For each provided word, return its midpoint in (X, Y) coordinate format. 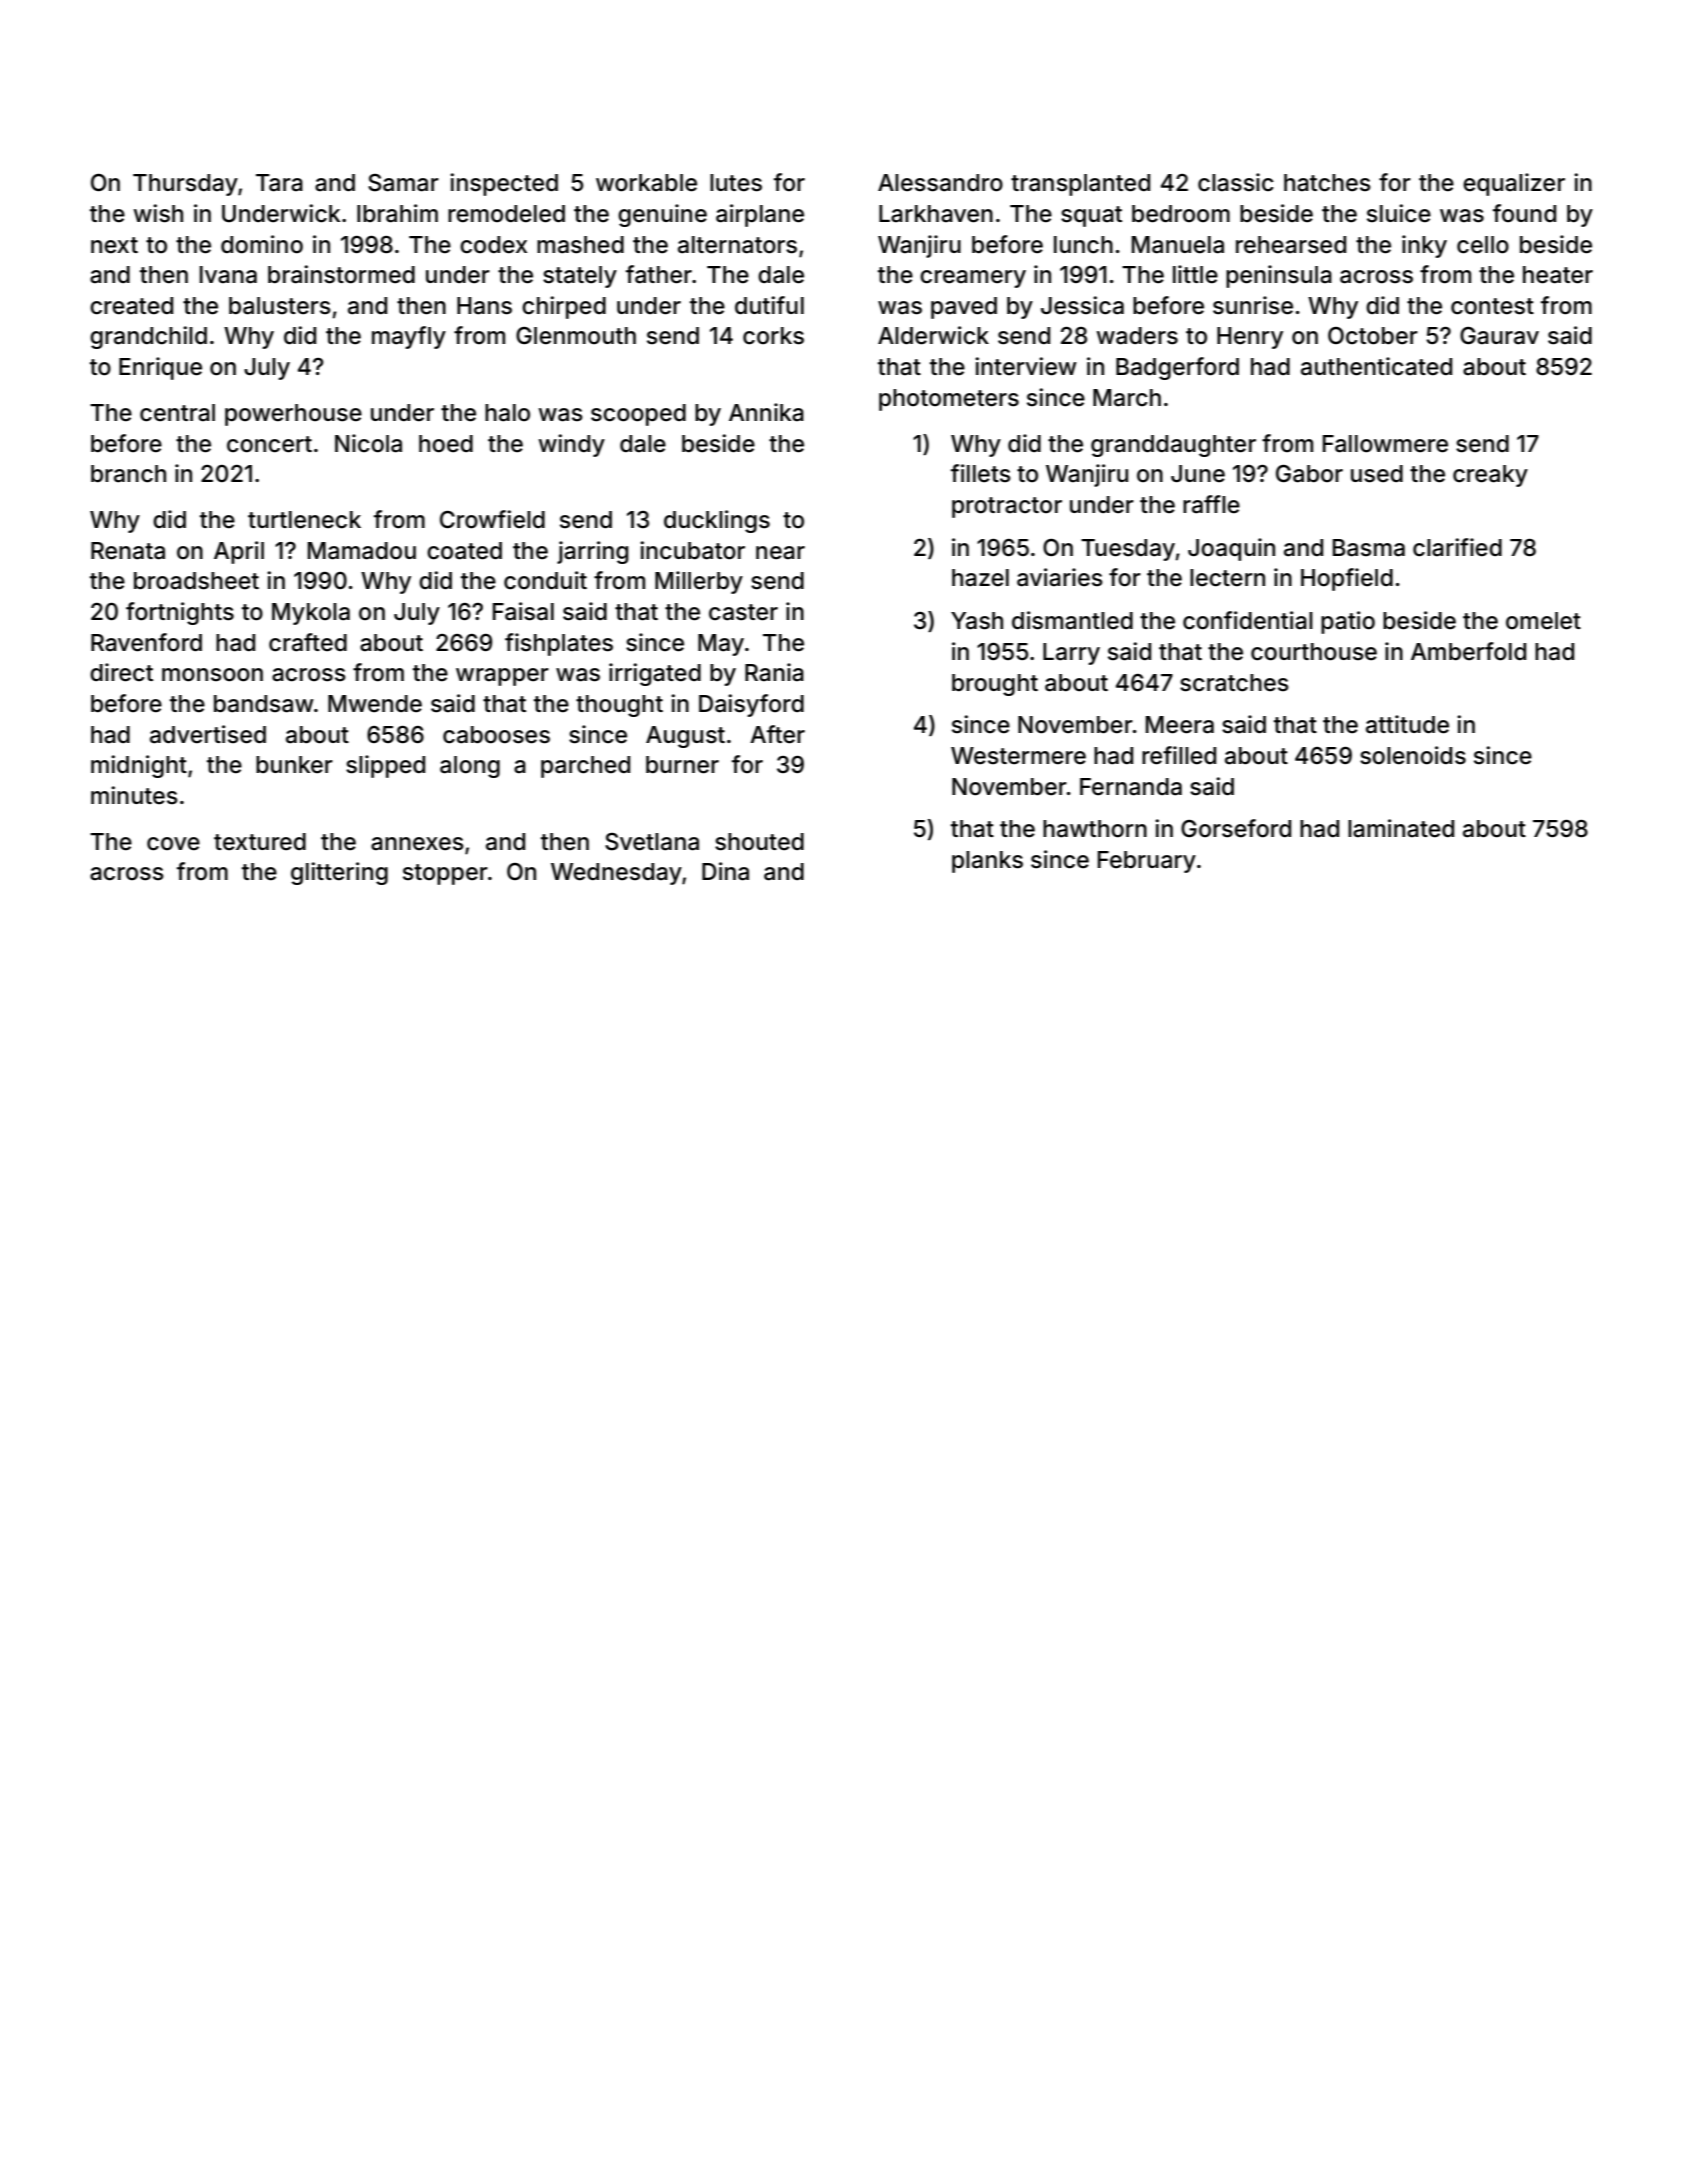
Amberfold (1468, 651)
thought (619, 706)
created (131, 306)
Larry (1071, 654)
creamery (973, 279)
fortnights (180, 613)
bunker (294, 765)
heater (1558, 275)
